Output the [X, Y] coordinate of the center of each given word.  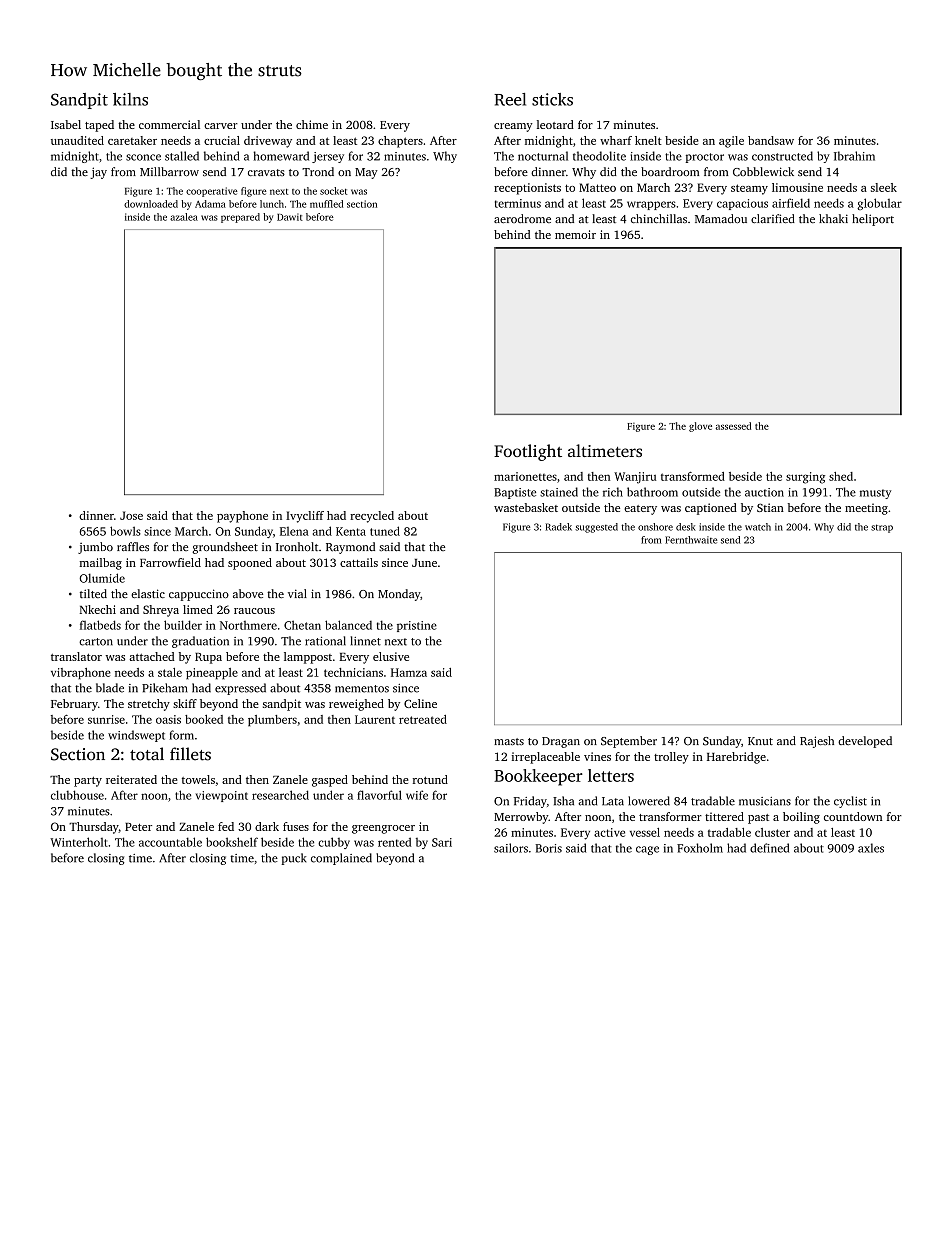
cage [647, 850]
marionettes [525, 476]
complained [341, 859]
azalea [184, 217]
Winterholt [79, 842]
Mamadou [721, 218]
